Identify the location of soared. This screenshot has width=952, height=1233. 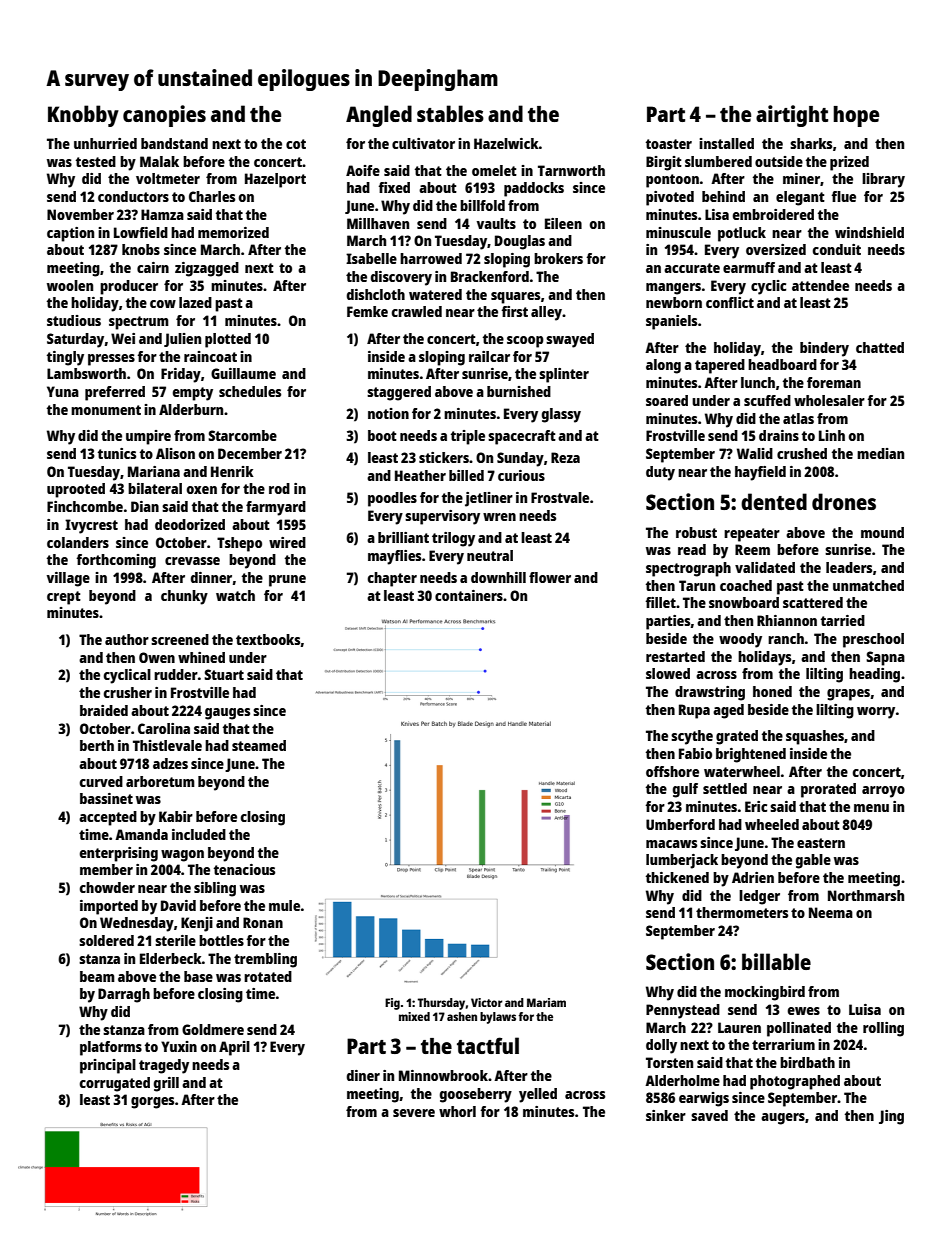
(667, 400).
